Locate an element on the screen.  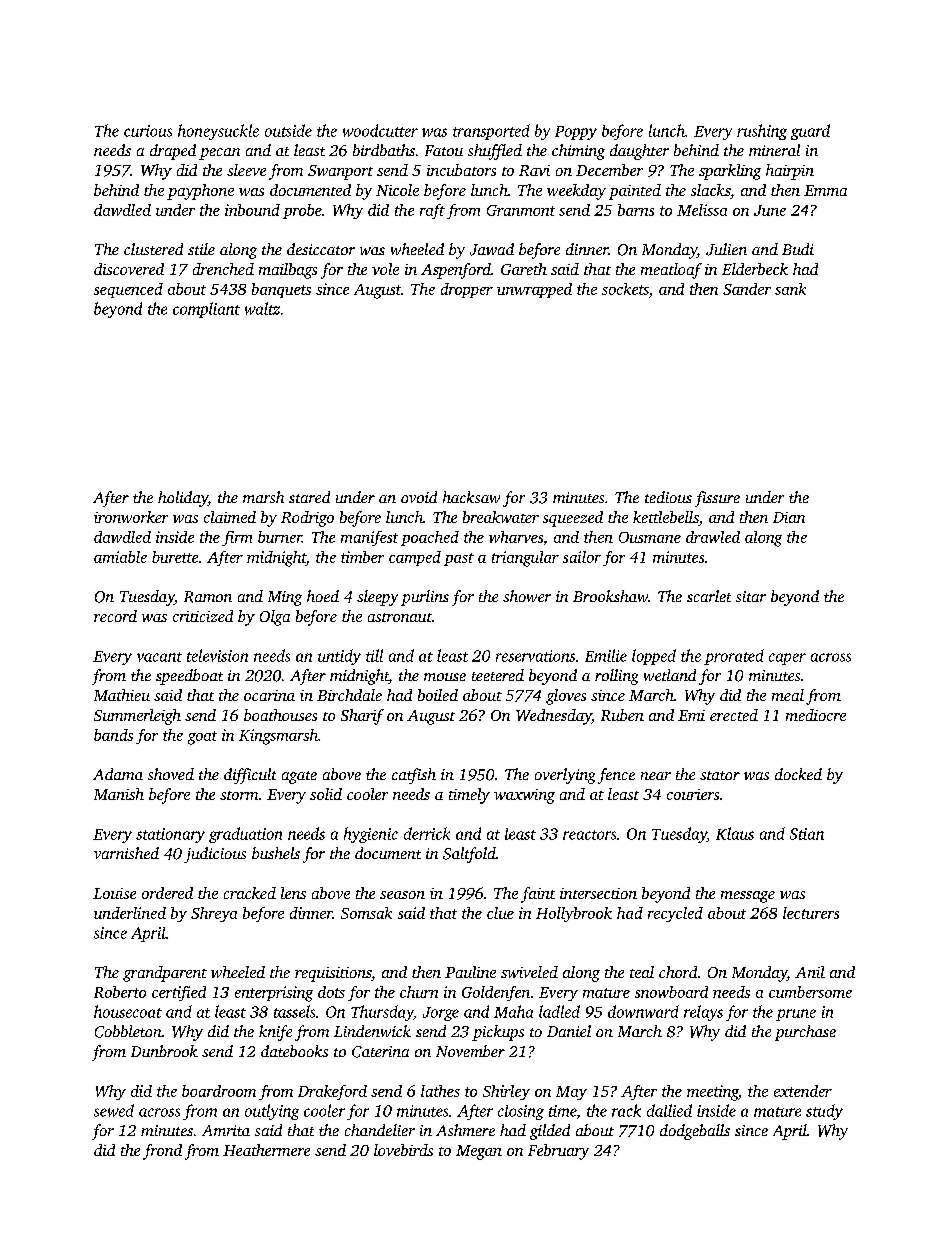
boathouses is located at coordinates (280, 715).
